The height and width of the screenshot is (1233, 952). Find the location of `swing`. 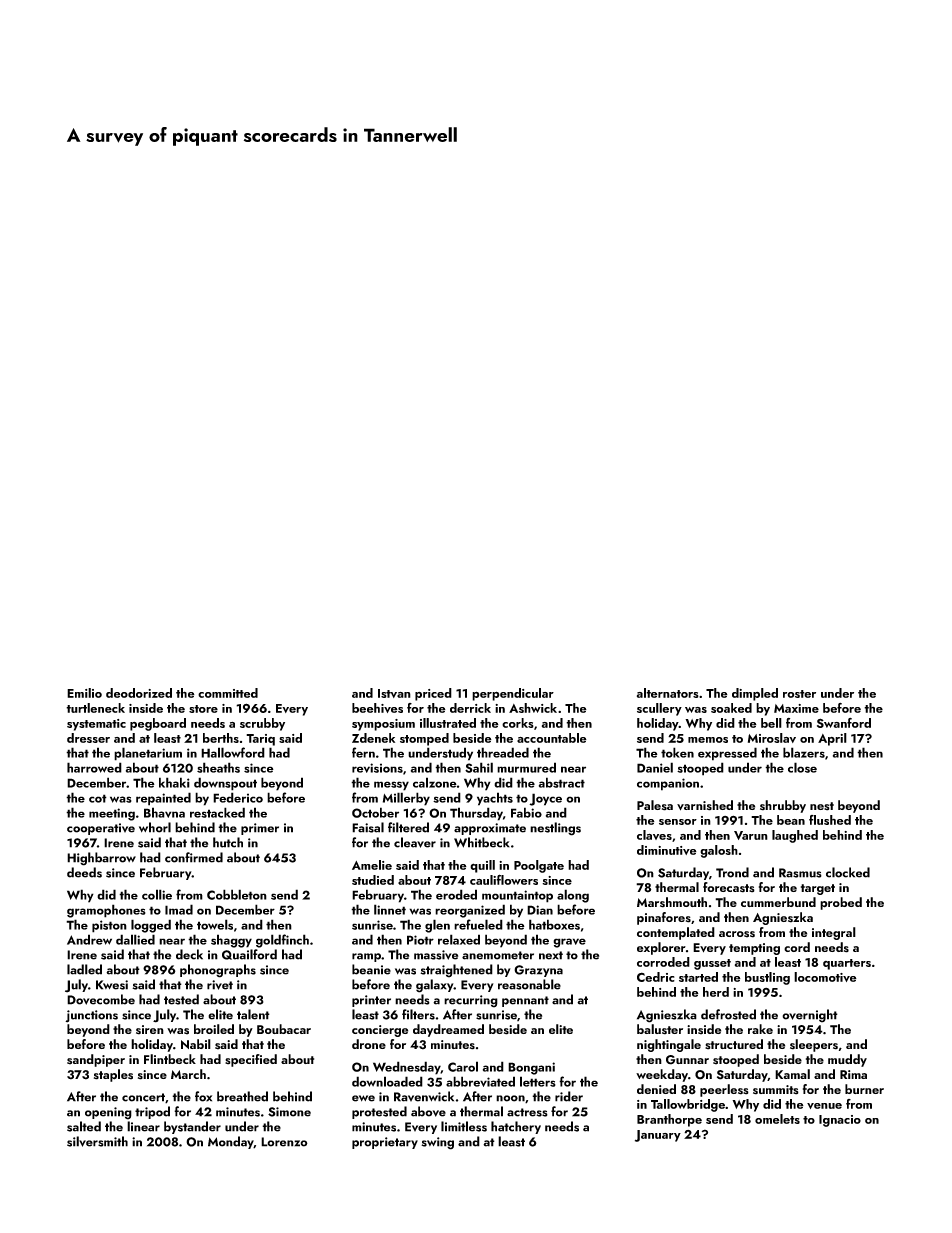

swing is located at coordinates (437, 1143).
